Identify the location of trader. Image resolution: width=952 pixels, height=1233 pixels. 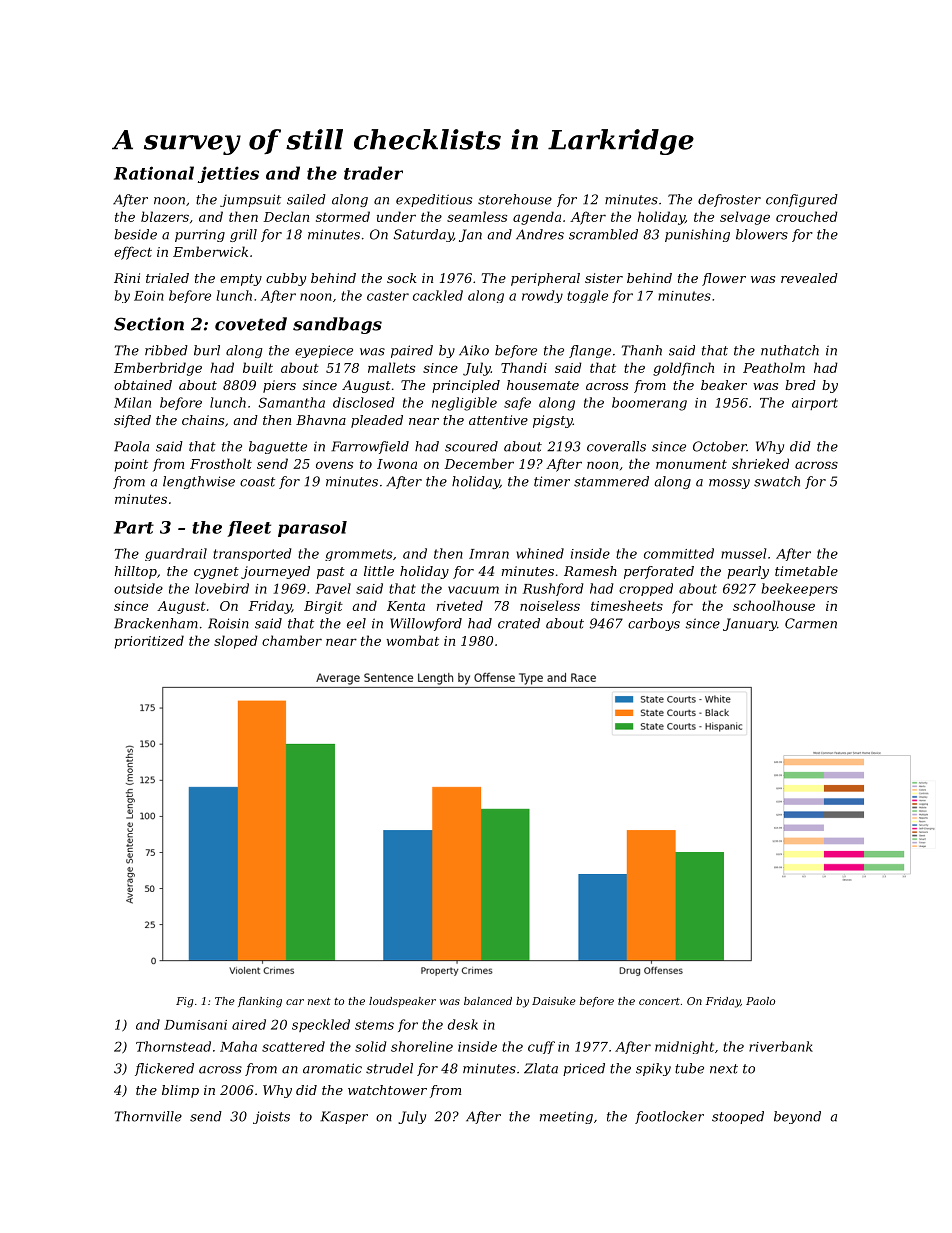
(373, 173).
